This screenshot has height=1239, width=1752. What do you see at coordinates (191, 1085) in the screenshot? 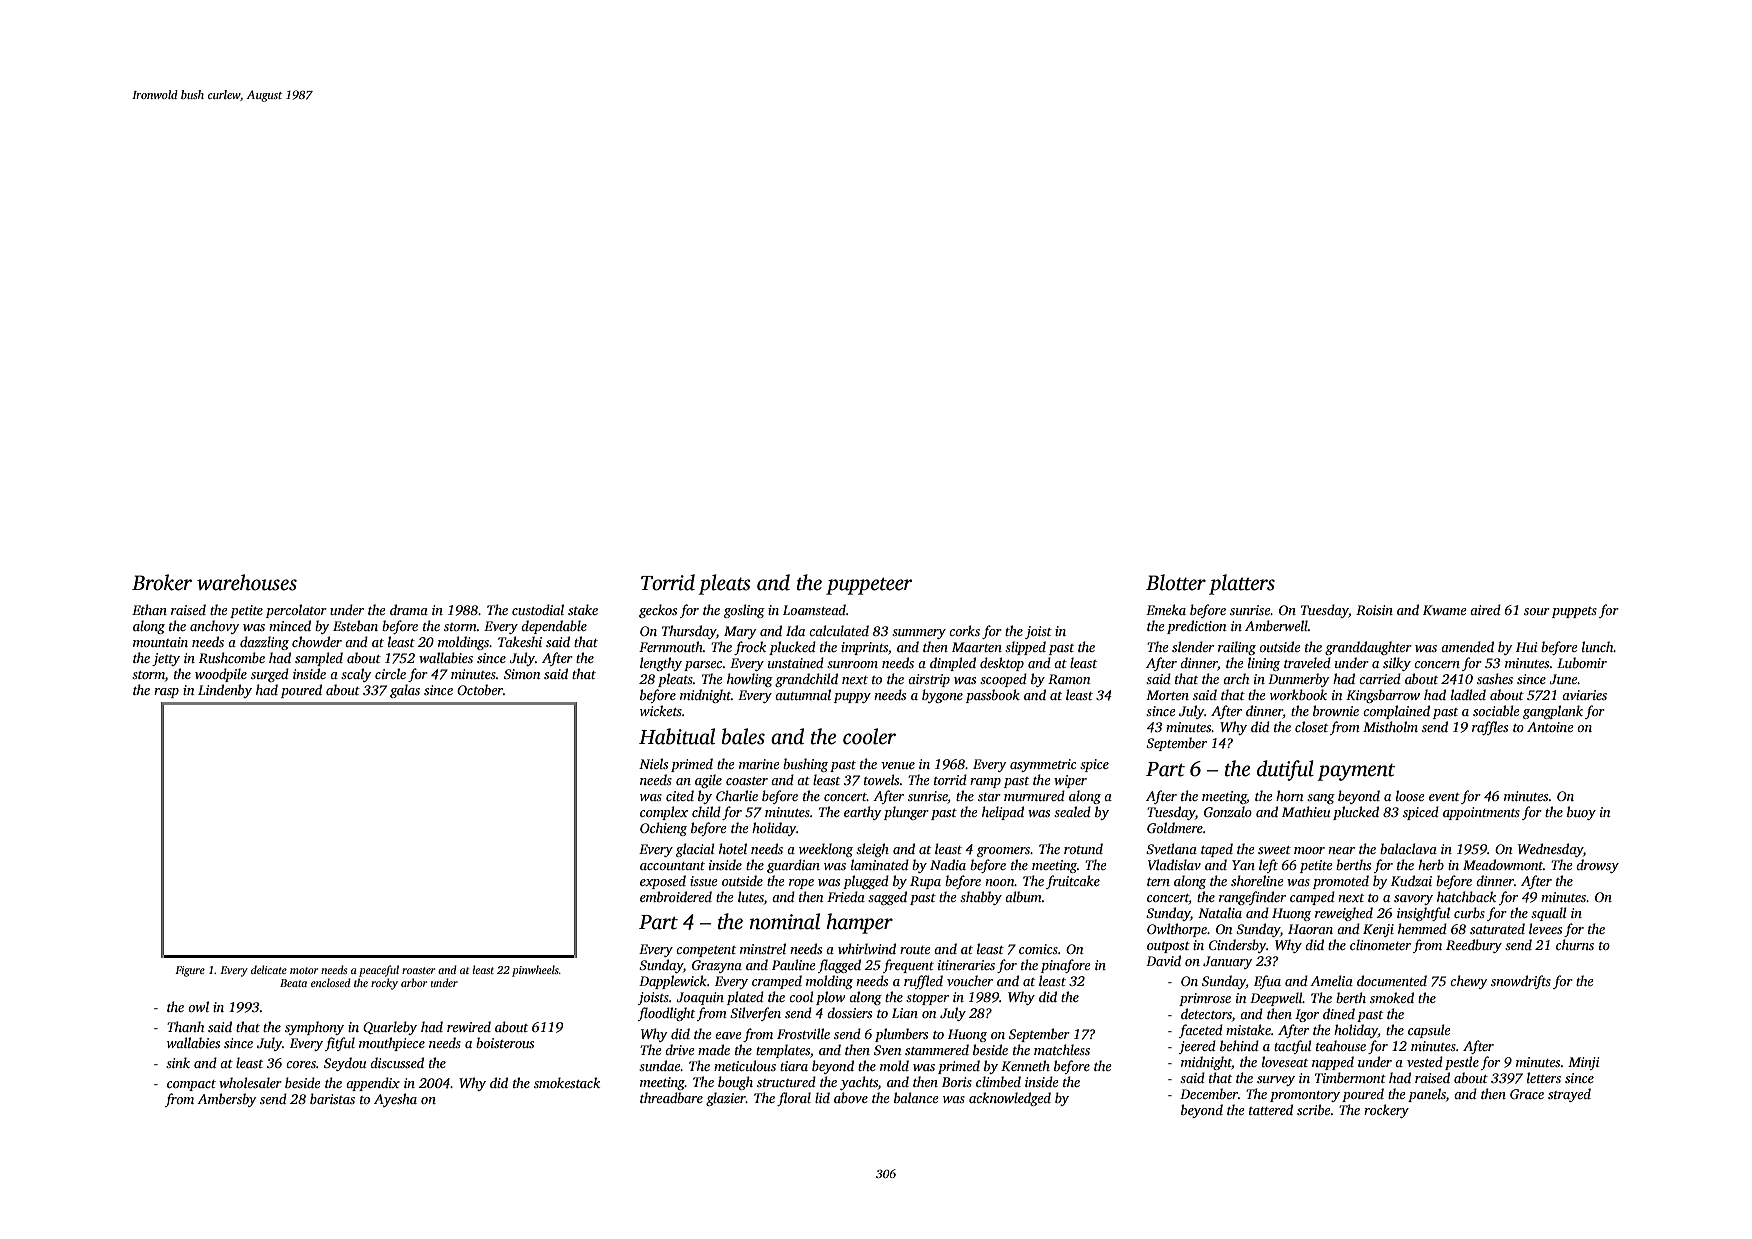
I see `compact` at bounding box center [191, 1085].
